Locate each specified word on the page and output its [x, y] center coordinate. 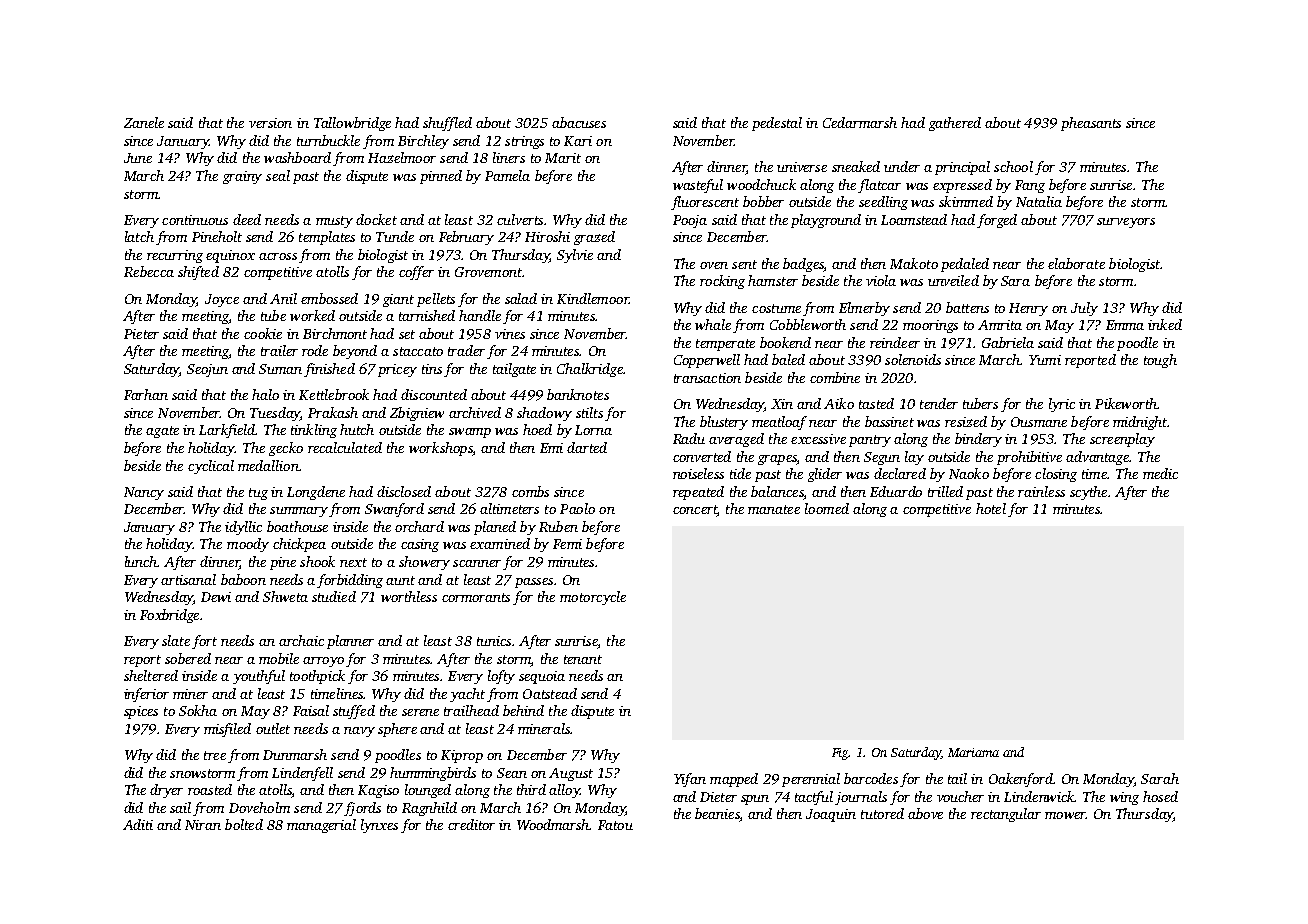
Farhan [146, 394]
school [1013, 166]
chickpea [299, 545]
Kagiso [378, 791]
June [138, 158]
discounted [434, 394]
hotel [991, 508]
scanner [477, 563]
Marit [563, 158]
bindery [978, 440]
